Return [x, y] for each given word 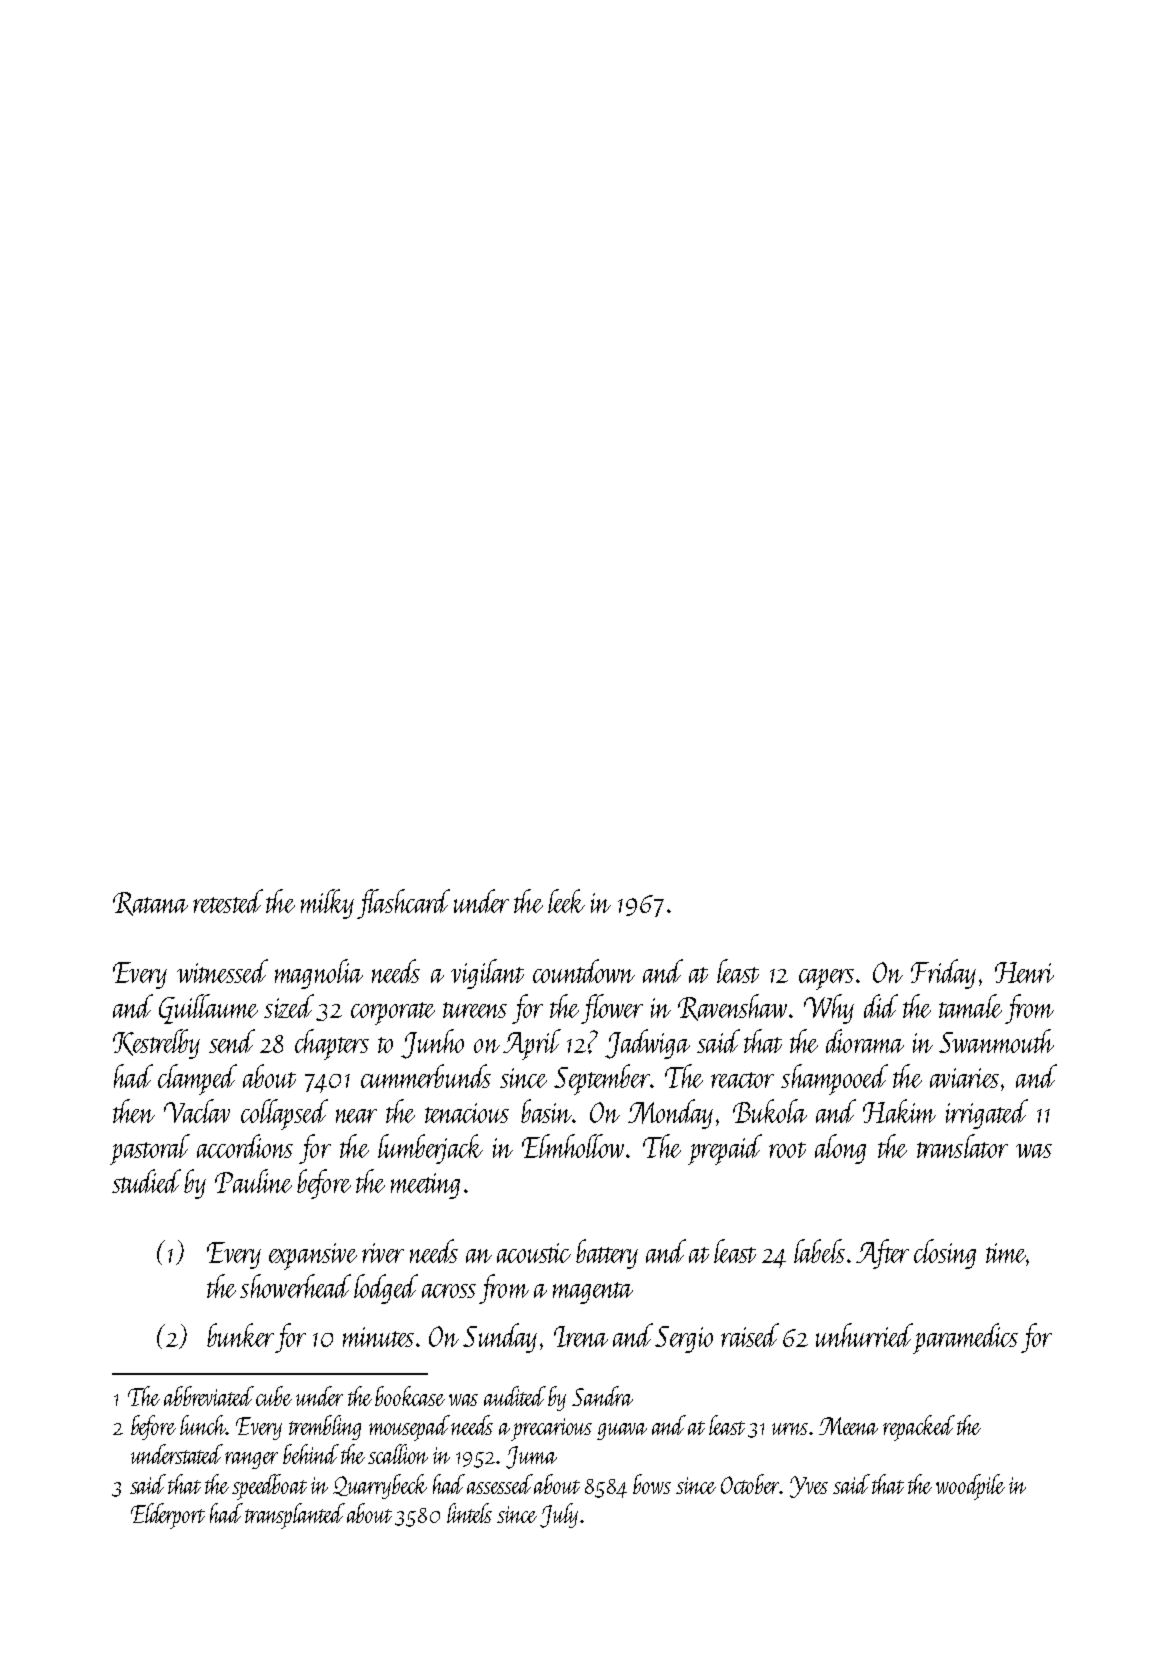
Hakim [899, 1111]
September [601, 1079]
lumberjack [430, 1149]
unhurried [864, 1335]
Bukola [770, 1111]
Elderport [168, 1516]
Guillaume [208, 1009]
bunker [240, 1335]
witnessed [222, 971]
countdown [584, 971]
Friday [943, 974]
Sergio [684, 1339]
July [559, 1515]
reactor [742, 1080]
